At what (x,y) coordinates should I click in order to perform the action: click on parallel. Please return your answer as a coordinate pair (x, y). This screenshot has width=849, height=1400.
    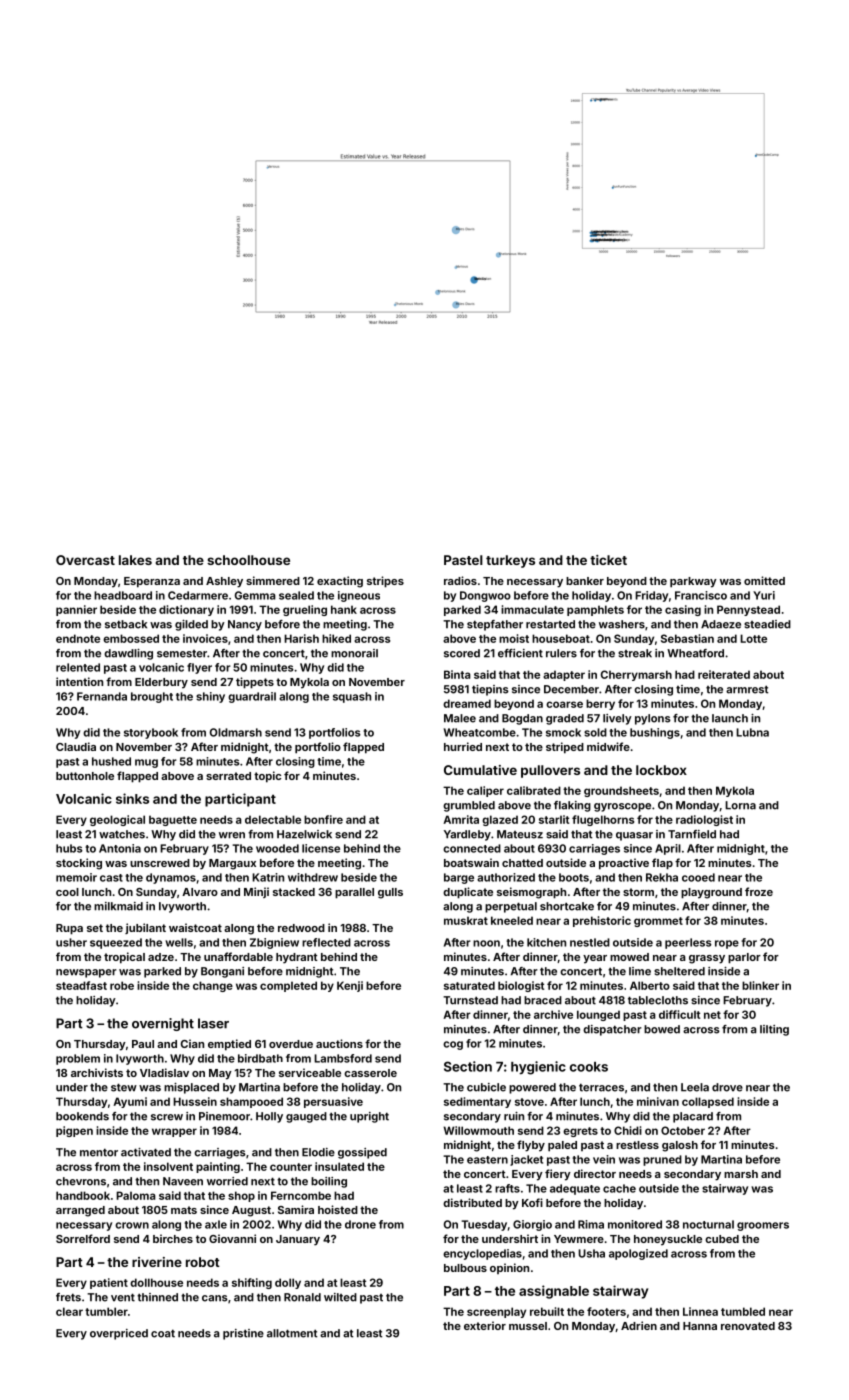
    Looking at the image, I should click on (354, 893).
